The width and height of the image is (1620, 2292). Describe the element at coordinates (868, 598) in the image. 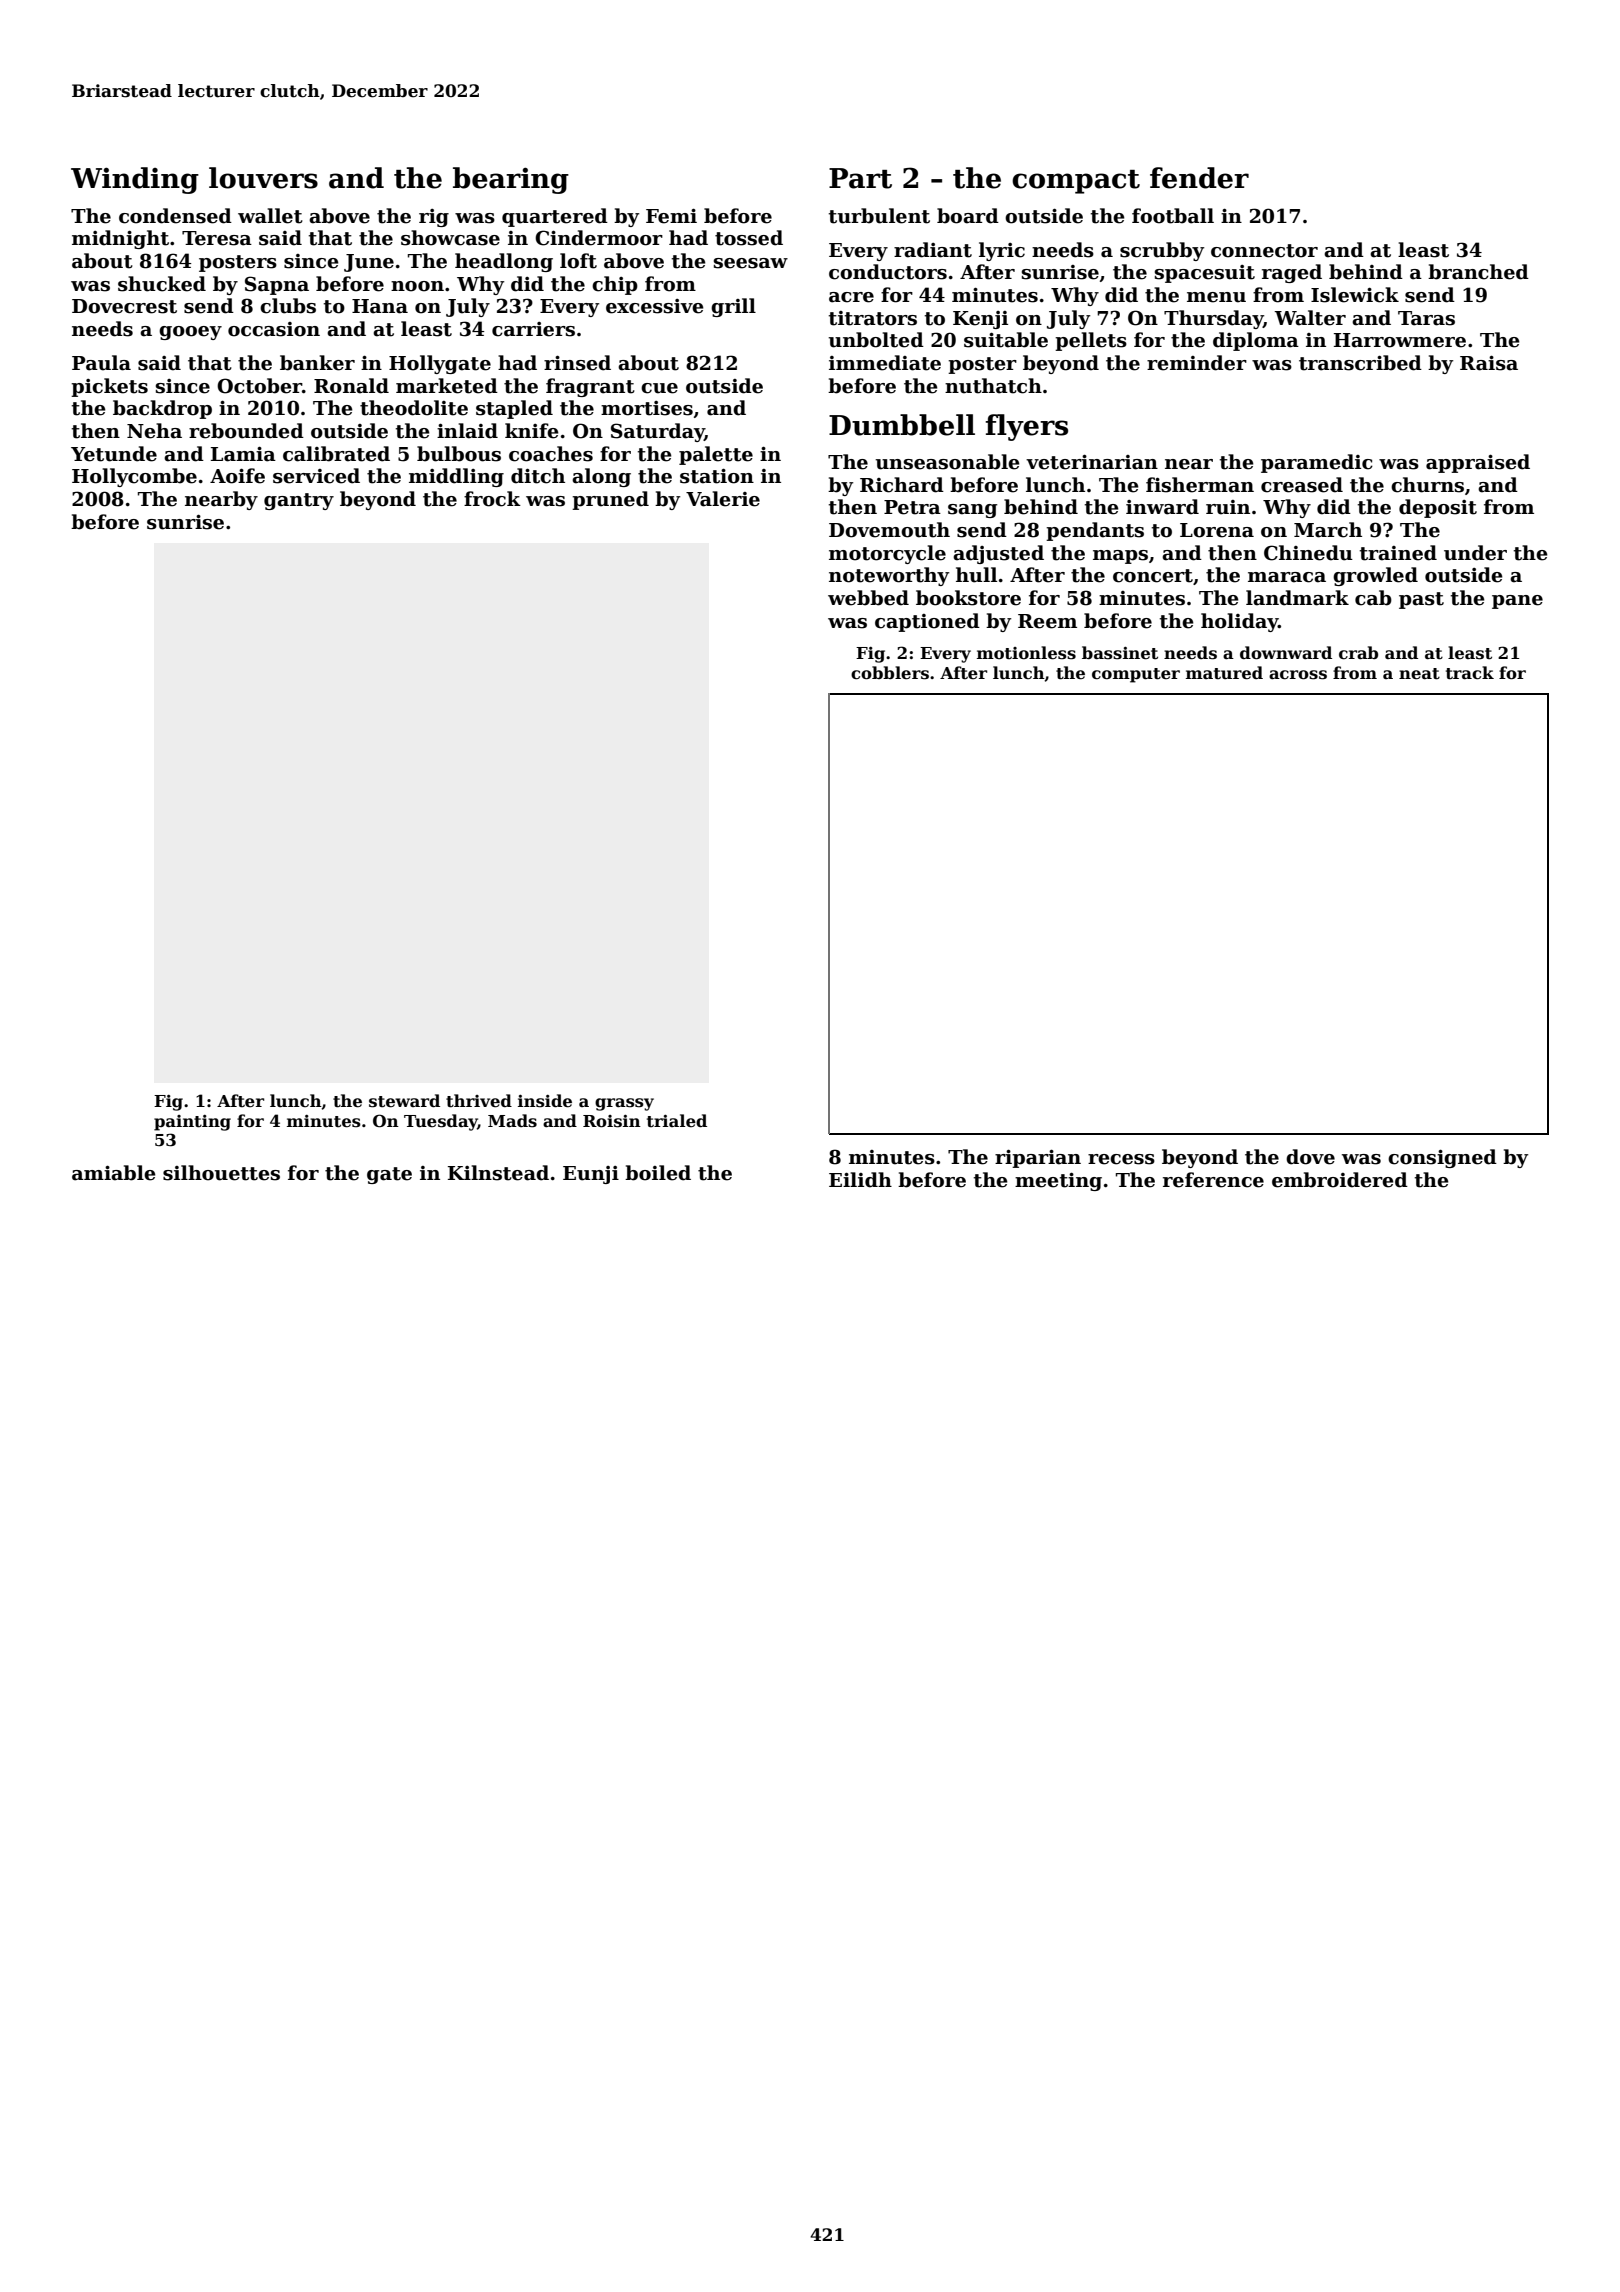

I see `webbed` at that location.
